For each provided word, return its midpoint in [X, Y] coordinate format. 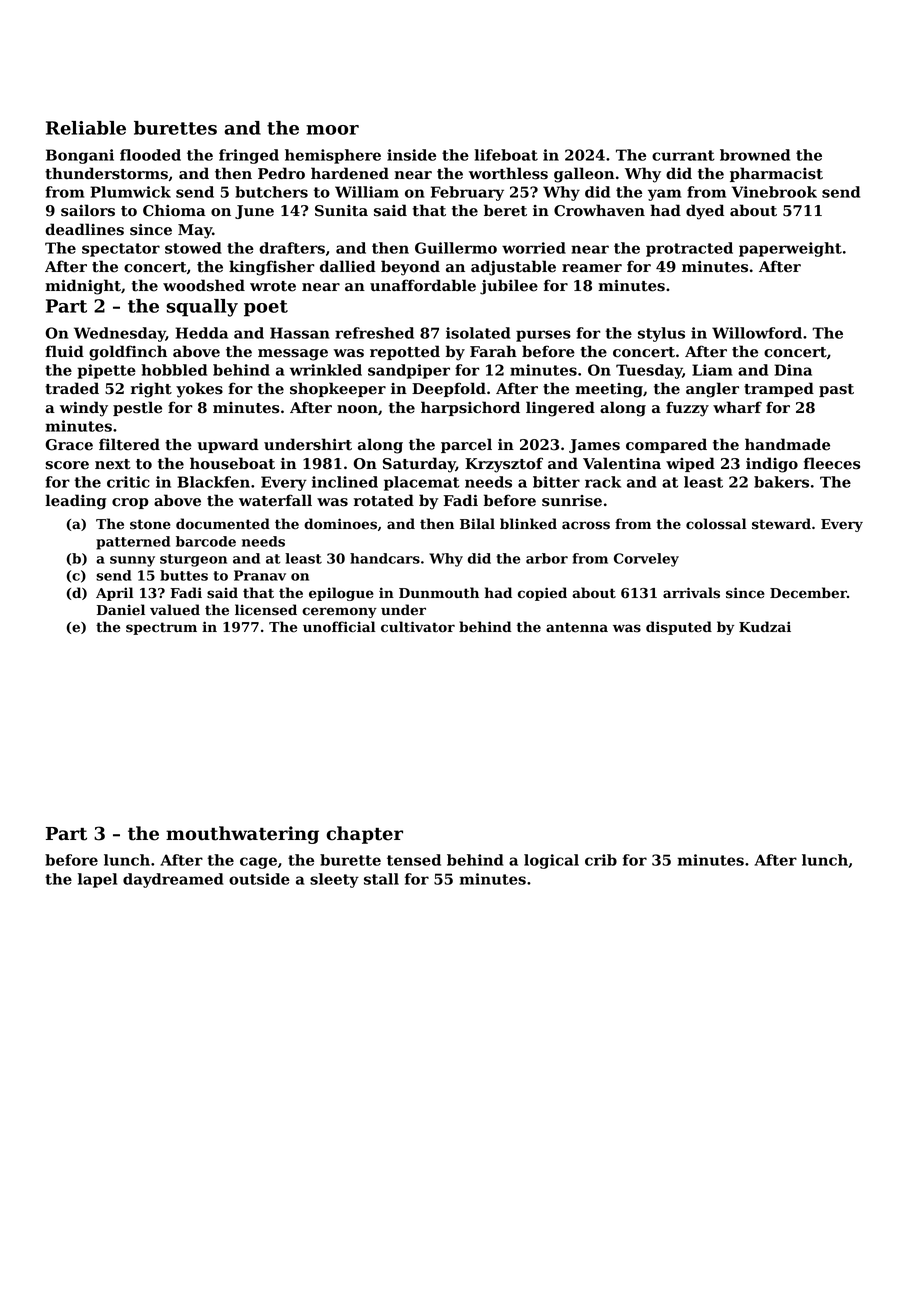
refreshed [374, 333]
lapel [97, 880]
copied [542, 594]
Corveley [646, 560]
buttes [184, 575]
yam [664, 195]
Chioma [174, 210]
